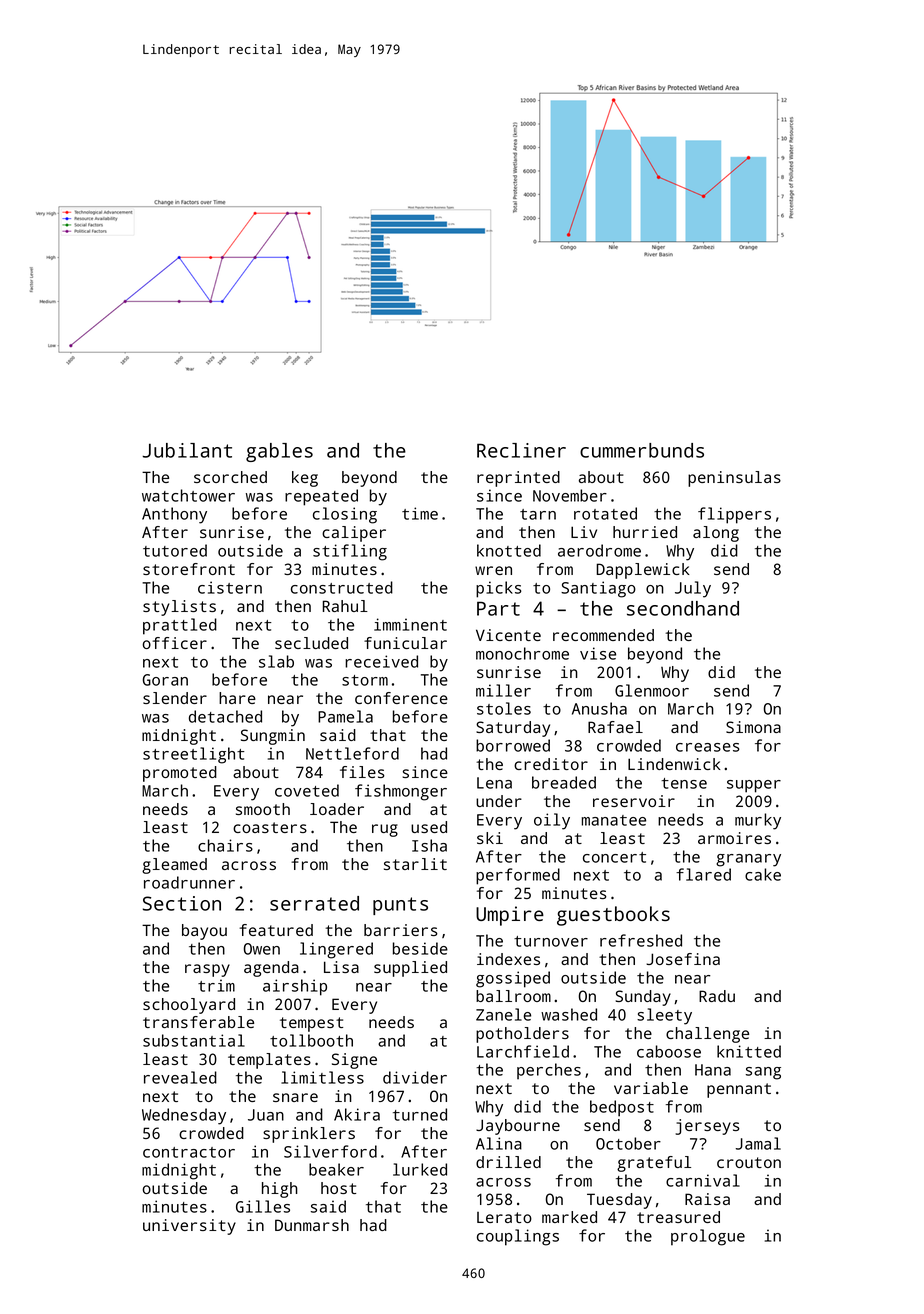 This page has width=924, height=1314. What do you see at coordinates (312, 1225) in the page?
I see `Dunmarsh` at bounding box center [312, 1225].
